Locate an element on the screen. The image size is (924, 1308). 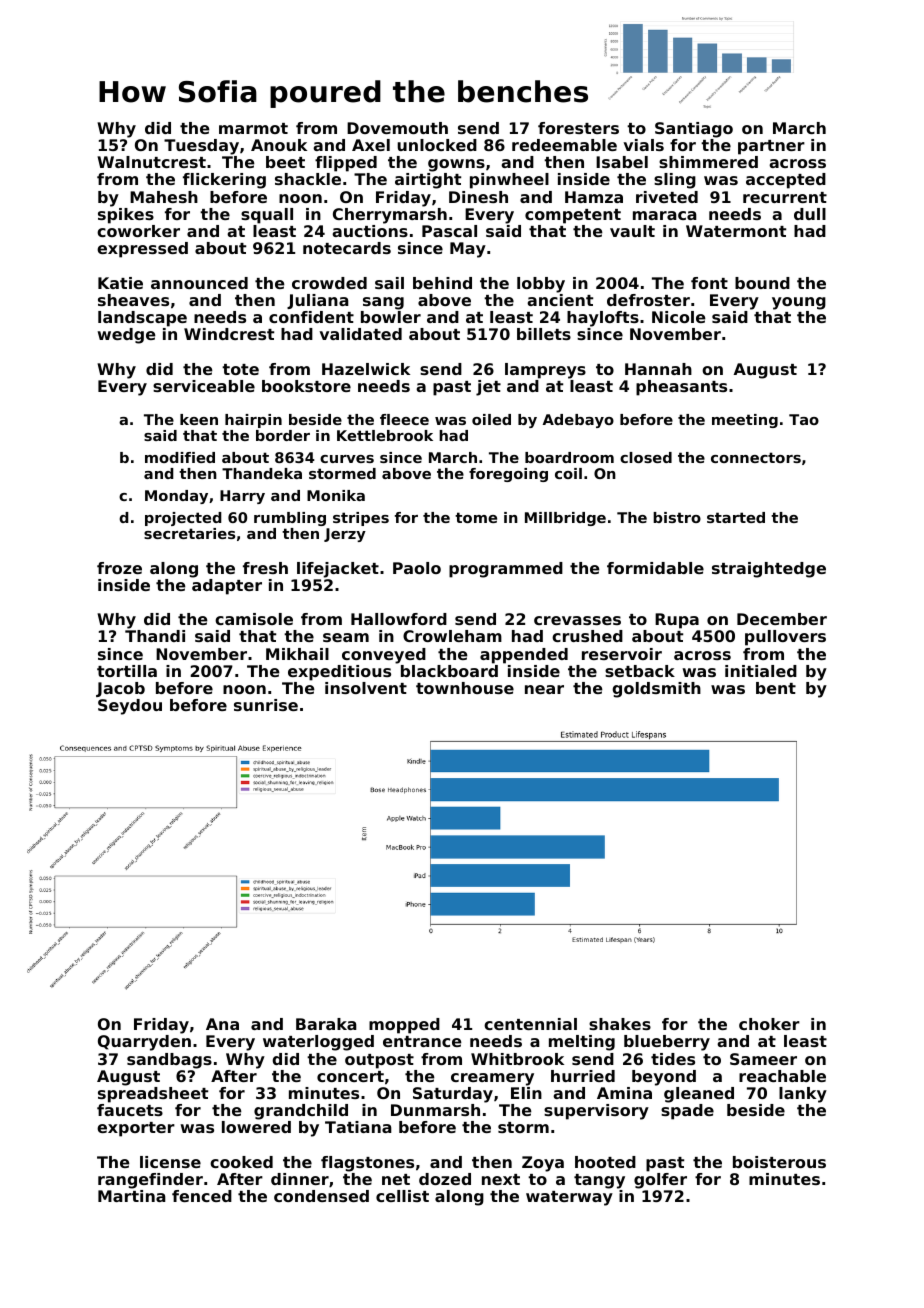
young is located at coordinates (799, 303).
